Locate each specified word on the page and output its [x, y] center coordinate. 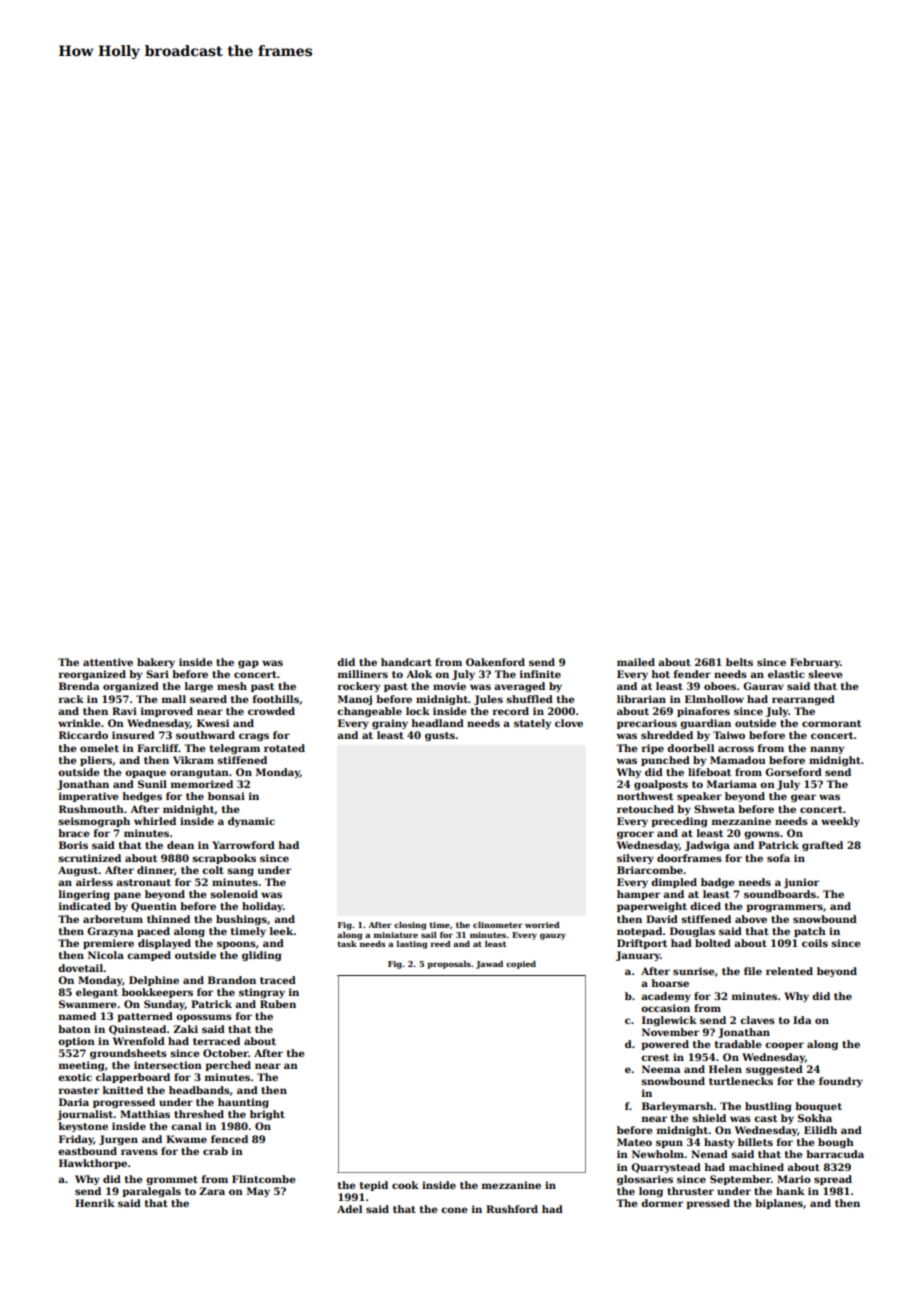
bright [267, 1115]
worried [542, 925]
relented [789, 971]
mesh [232, 686]
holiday [262, 907]
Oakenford [495, 662]
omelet [99, 748]
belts [739, 662]
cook [405, 1185]
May [258, 1192]
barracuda [835, 1154]
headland [437, 723]
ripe [653, 749]
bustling [768, 1107]
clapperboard [133, 1078]
